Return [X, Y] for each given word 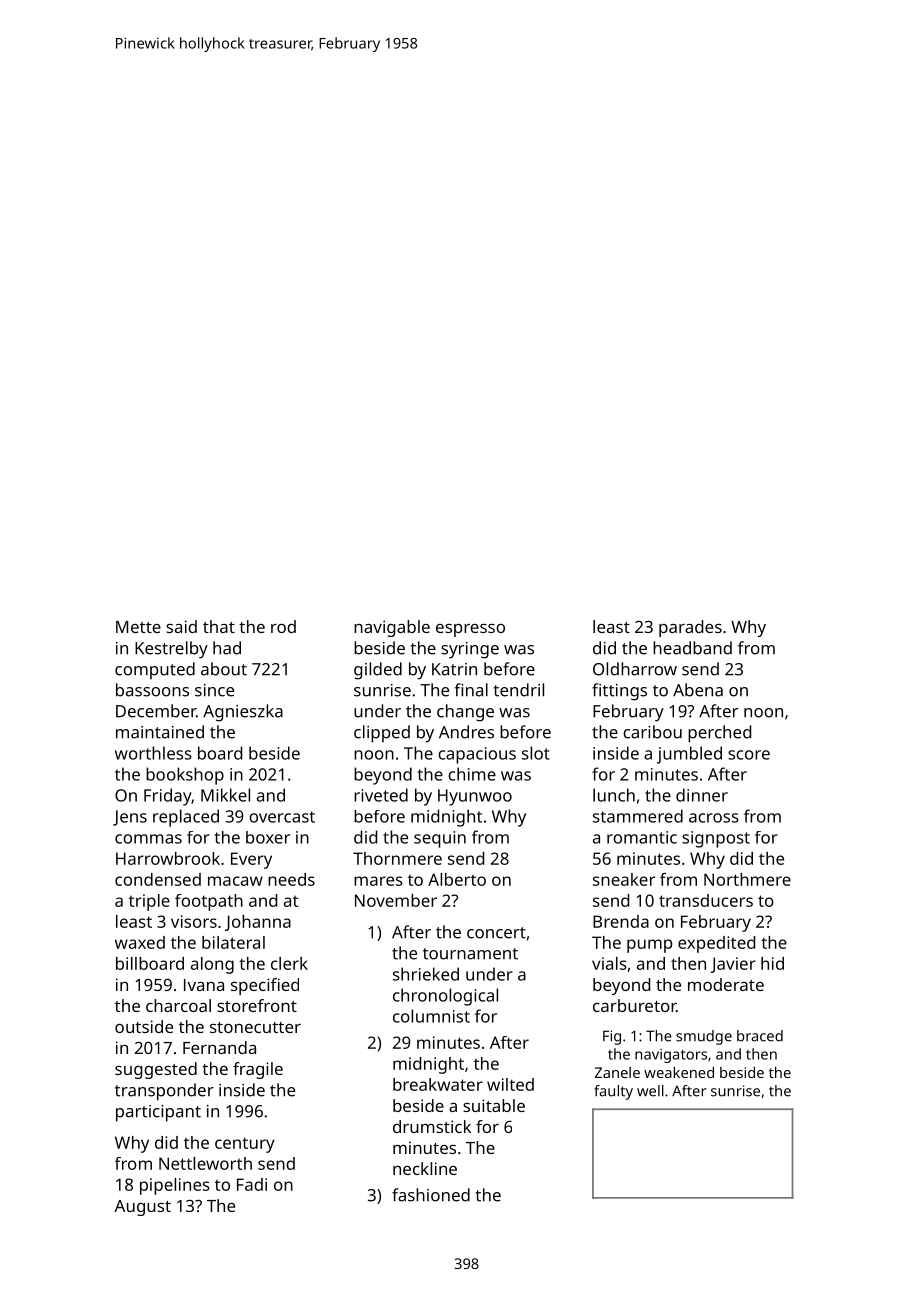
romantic [642, 837]
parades [690, 628]
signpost [716, 839]
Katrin [454, 669]
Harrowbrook [168, 858]
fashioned [431, 1195]
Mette [138, 627]
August [142, 1208]
